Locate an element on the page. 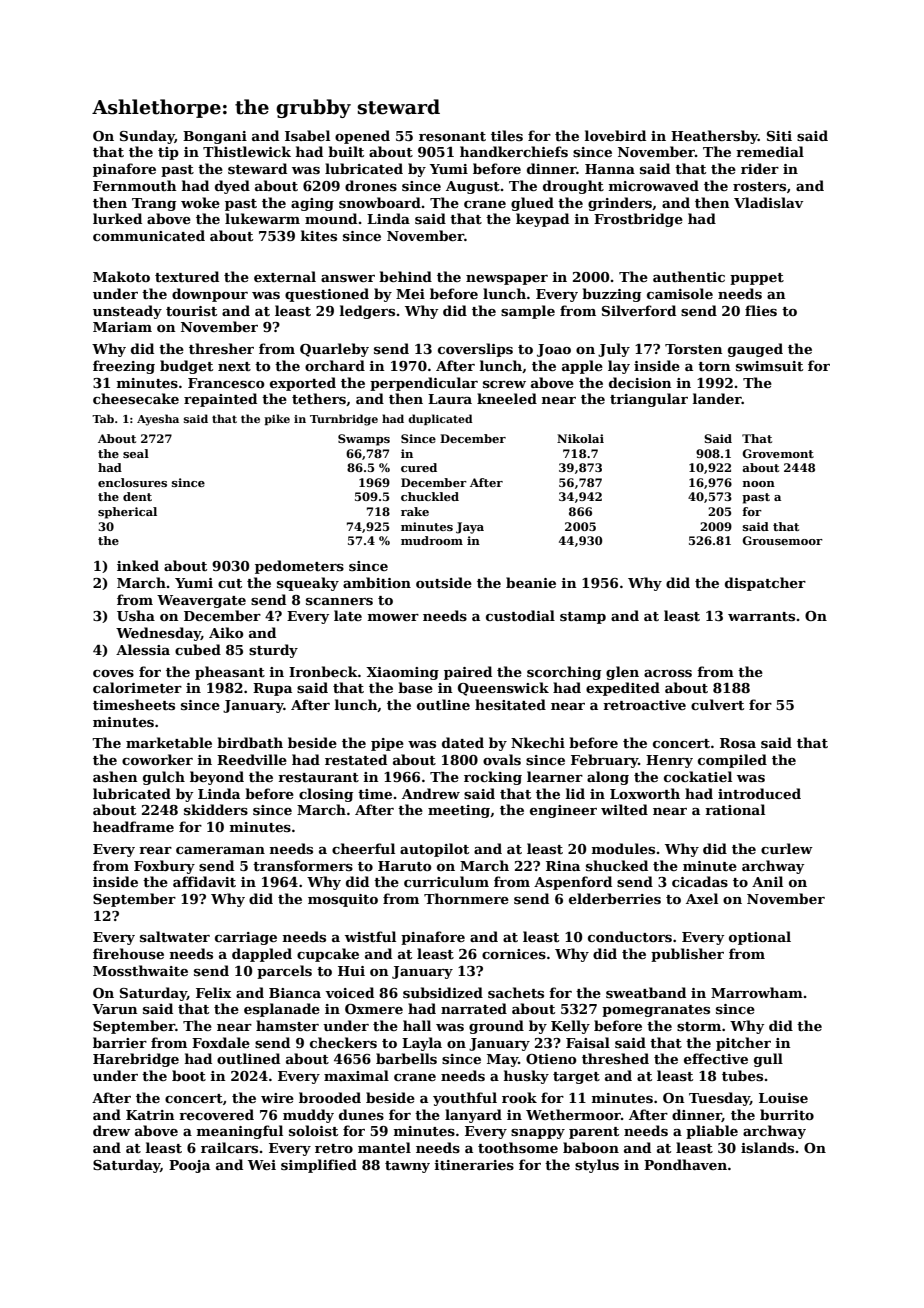 The image size is (924, 1308). external is located at coordinates (285, 276).
